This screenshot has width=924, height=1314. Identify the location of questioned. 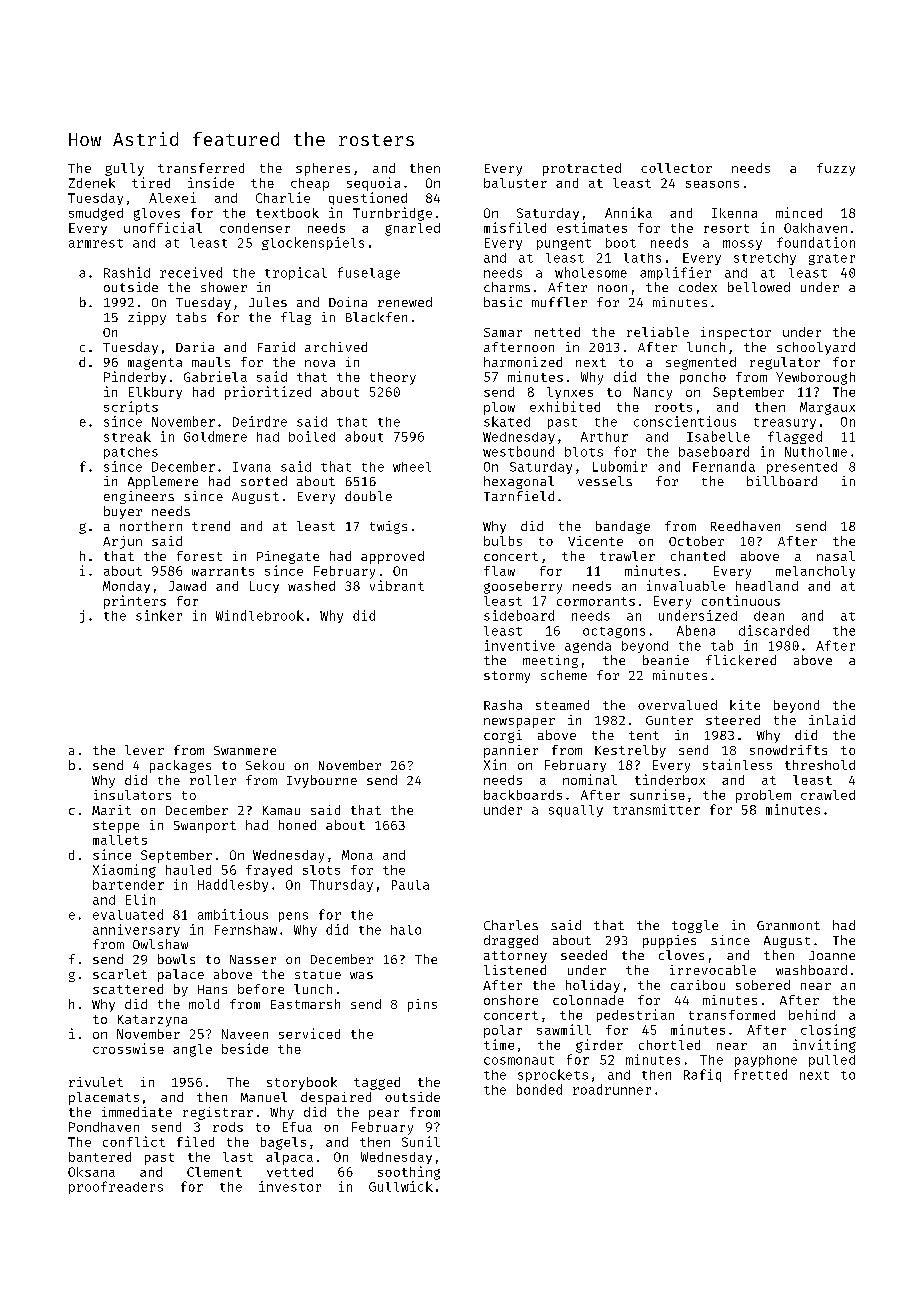
(368, 198).
